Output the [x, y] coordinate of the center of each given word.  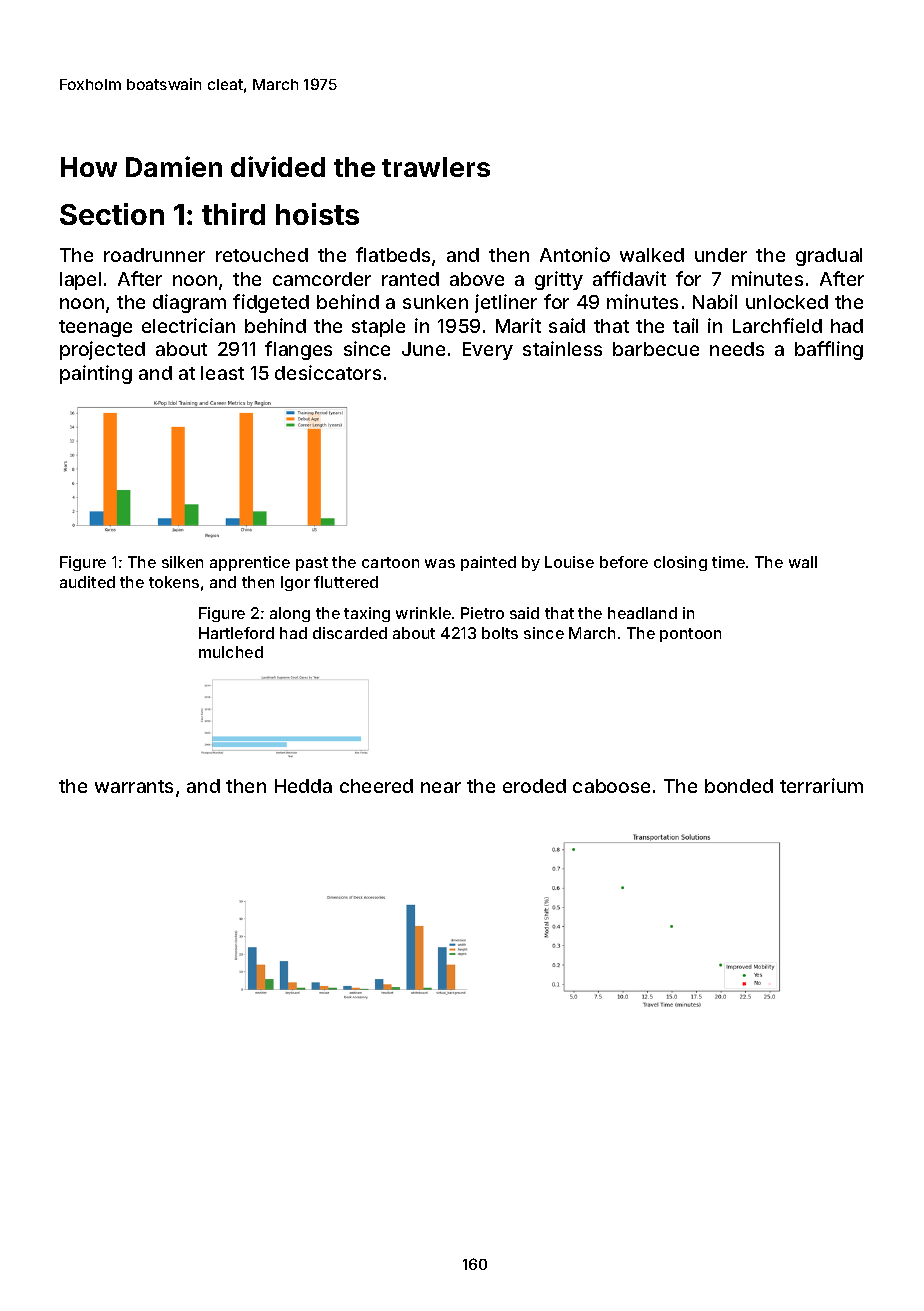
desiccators [328, 372]
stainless [562, 348]
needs [737, 349]
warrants [134, 786]
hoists [317, 214]
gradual [829, 257]
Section [112, 214]
